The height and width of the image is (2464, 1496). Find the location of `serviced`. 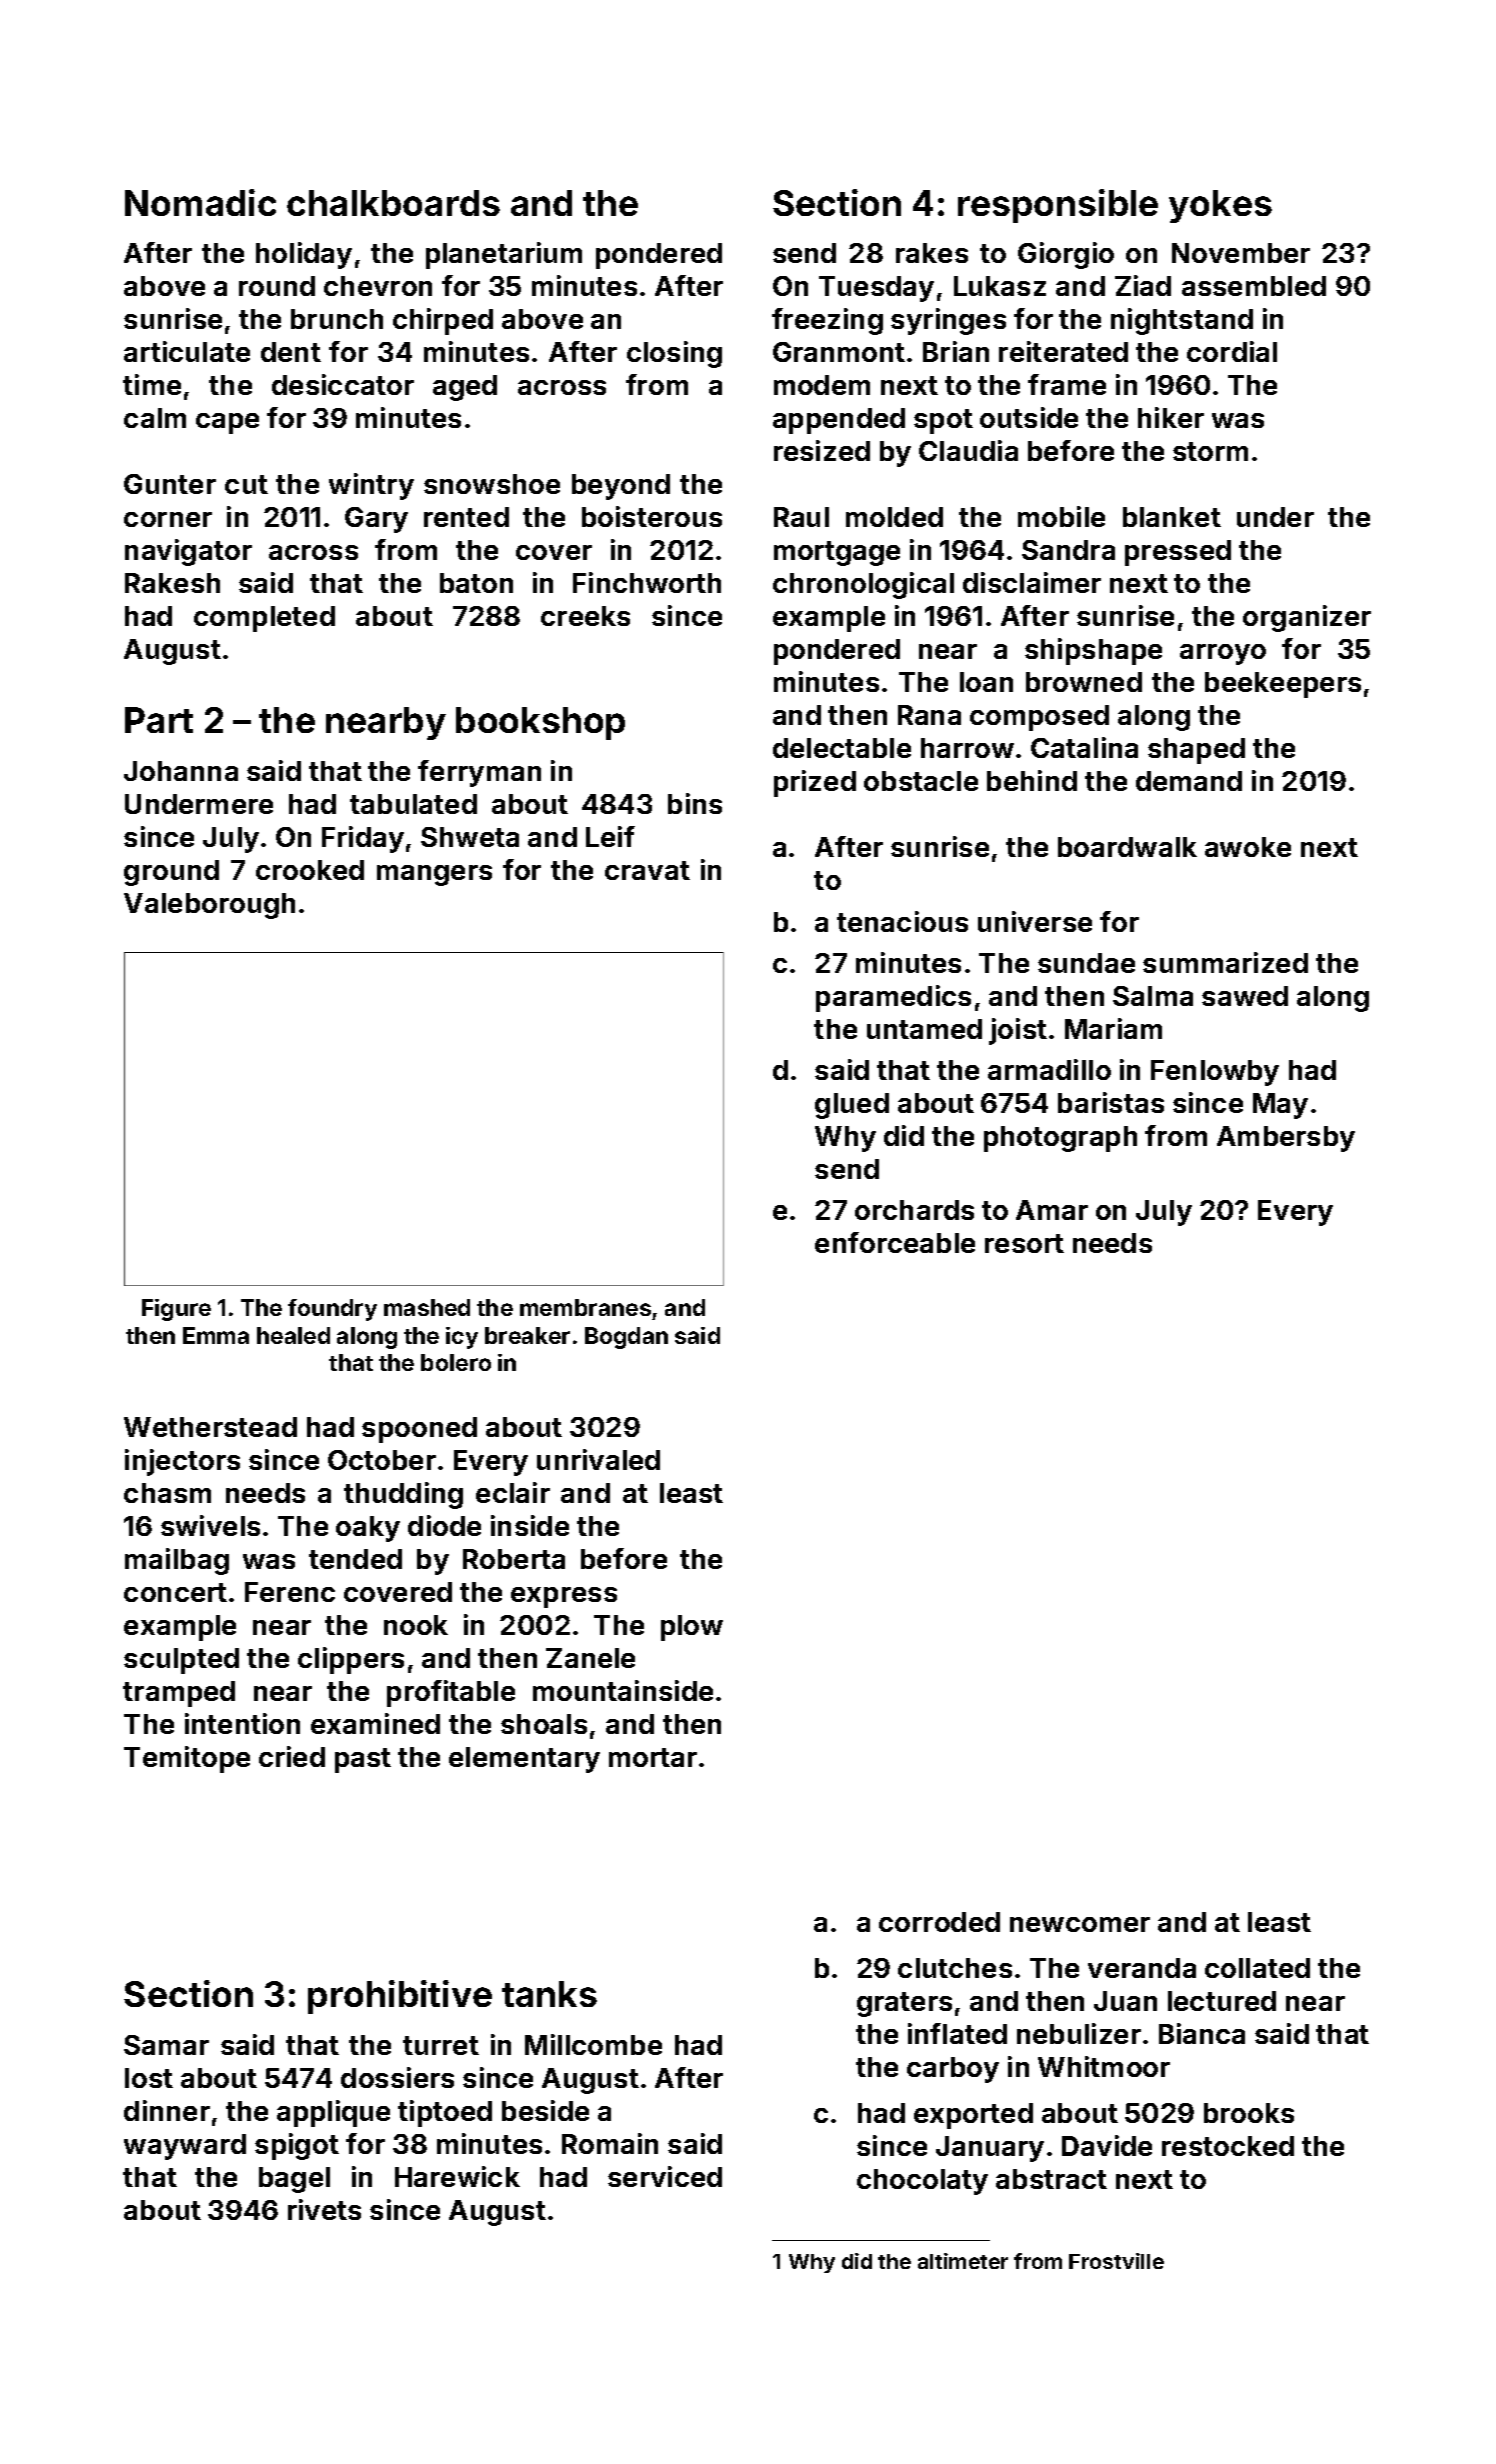

serviced is located at coordinates (665, 2176).
